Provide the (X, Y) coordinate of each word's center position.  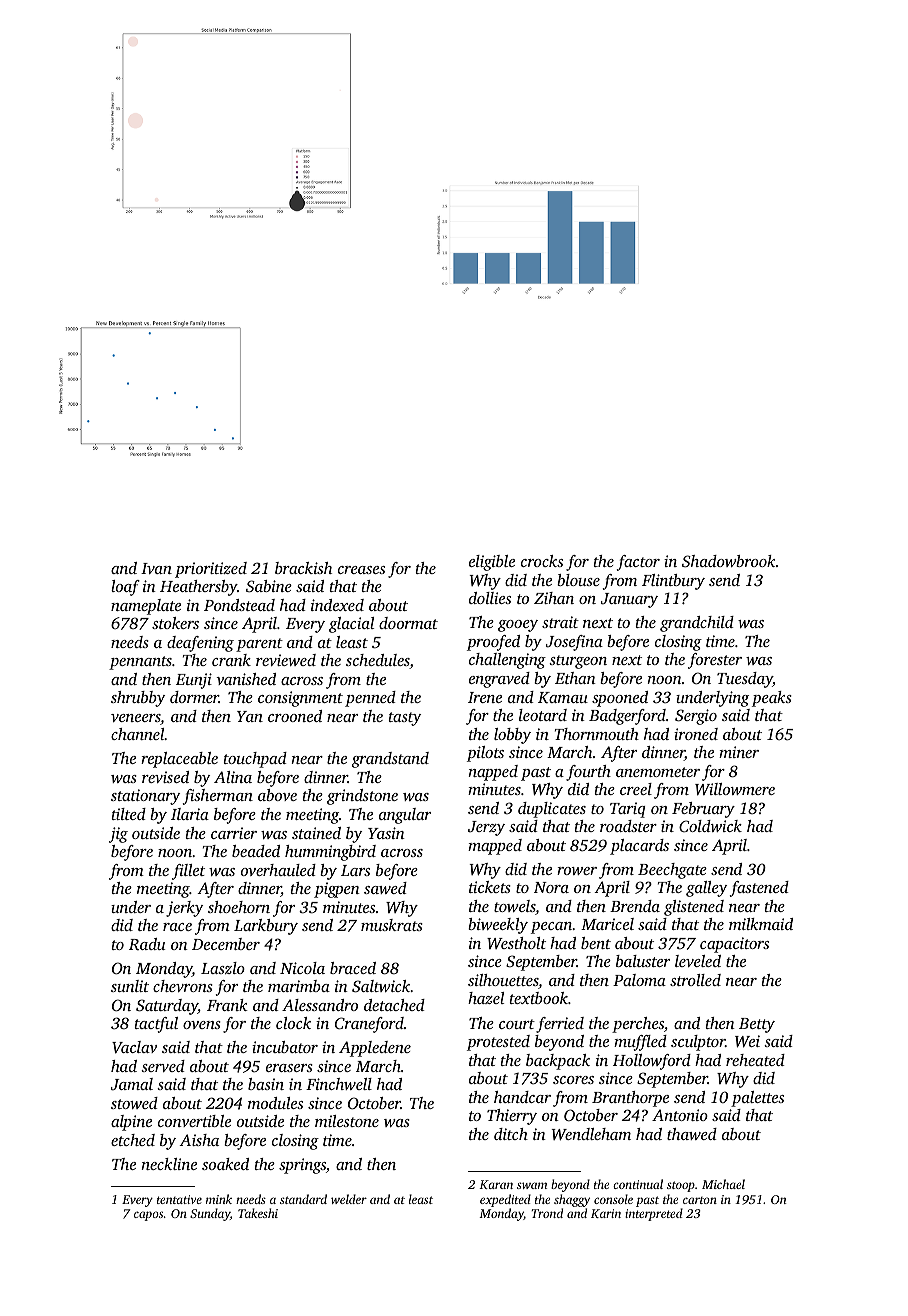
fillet (188, 872)
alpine (131, 1123)
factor (638, 563)
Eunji (194, 681)
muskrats (392, 925)
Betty (757, 1025)
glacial (351, 625)
